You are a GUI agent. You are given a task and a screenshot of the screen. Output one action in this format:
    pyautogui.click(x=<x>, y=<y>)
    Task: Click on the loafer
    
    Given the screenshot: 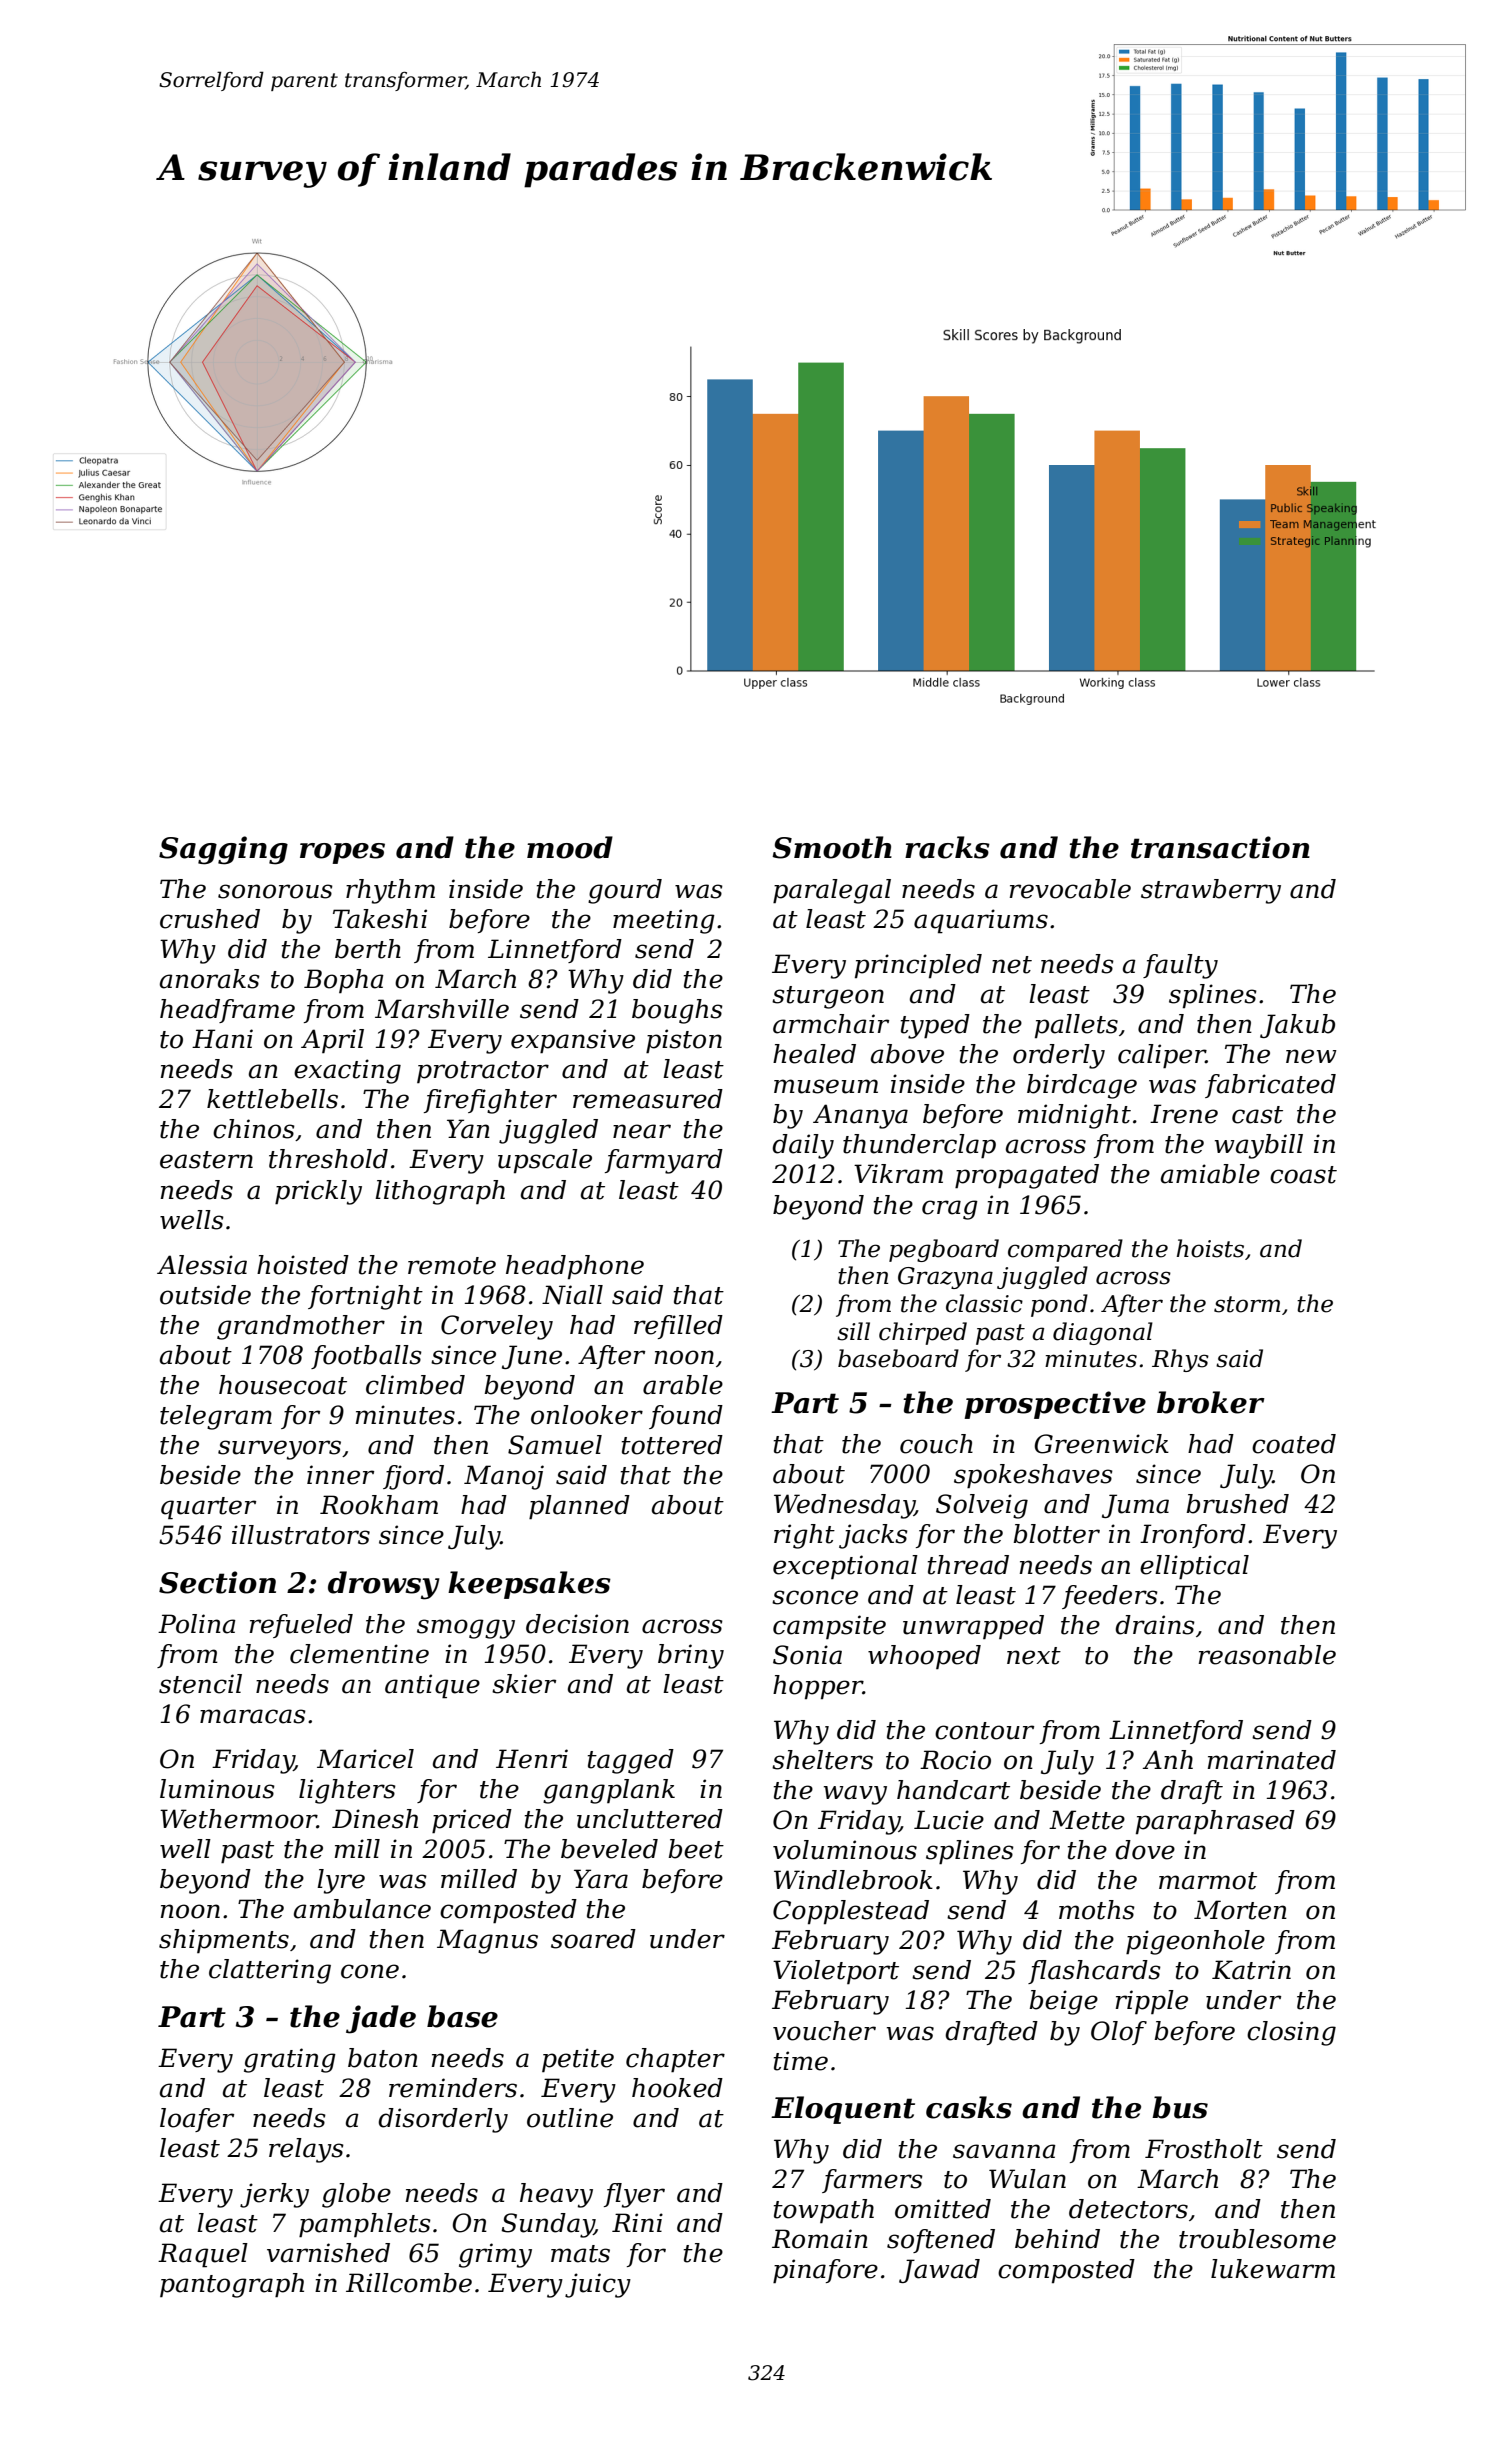 What is the action you would take?
    pyautogui.click(x=197, y=2120)
